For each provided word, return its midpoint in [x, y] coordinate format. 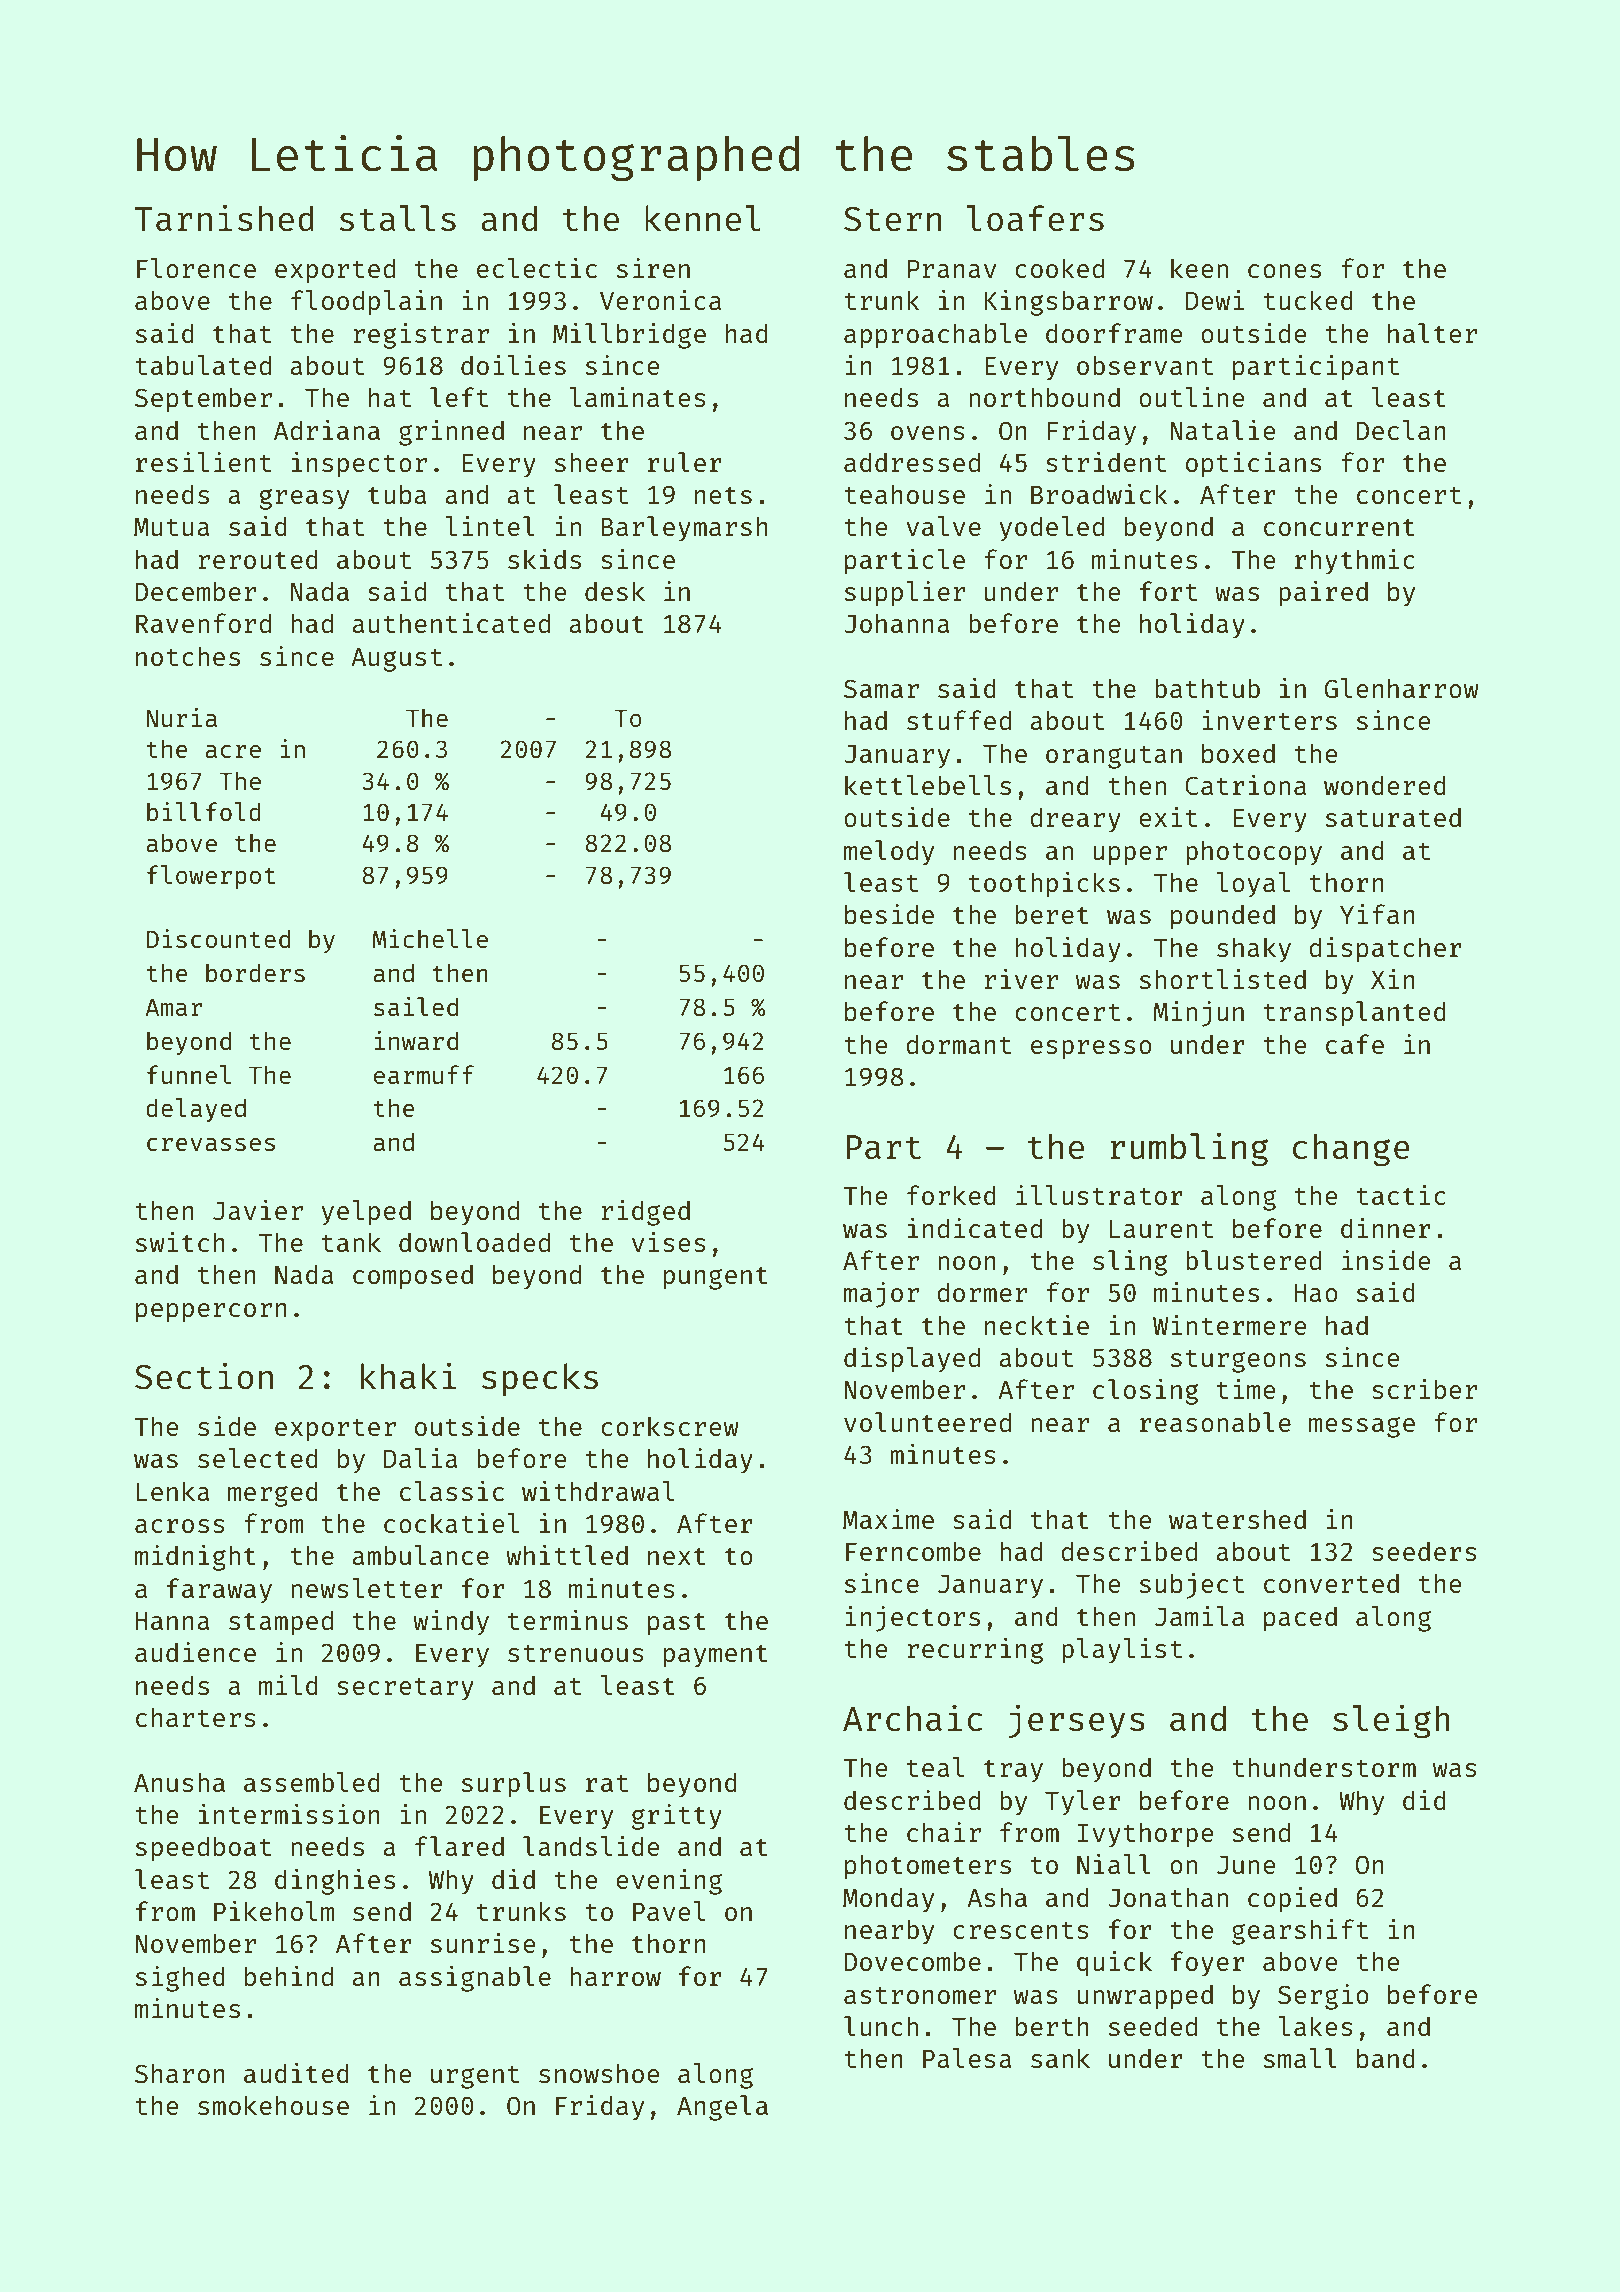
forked [951, 1195]
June [1246, 1865]
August [396, 660]
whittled [567, 1555]
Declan [1401, 430]
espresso [1091, 1050]
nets [723, 495]
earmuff [424, 1074]
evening [669, 1882]
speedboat [203, 1849]
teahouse [904, 494]
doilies [513, 365]
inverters [1269, 720]
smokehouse [273, 2105]
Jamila [1199, 1616]
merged [273, 1494]
